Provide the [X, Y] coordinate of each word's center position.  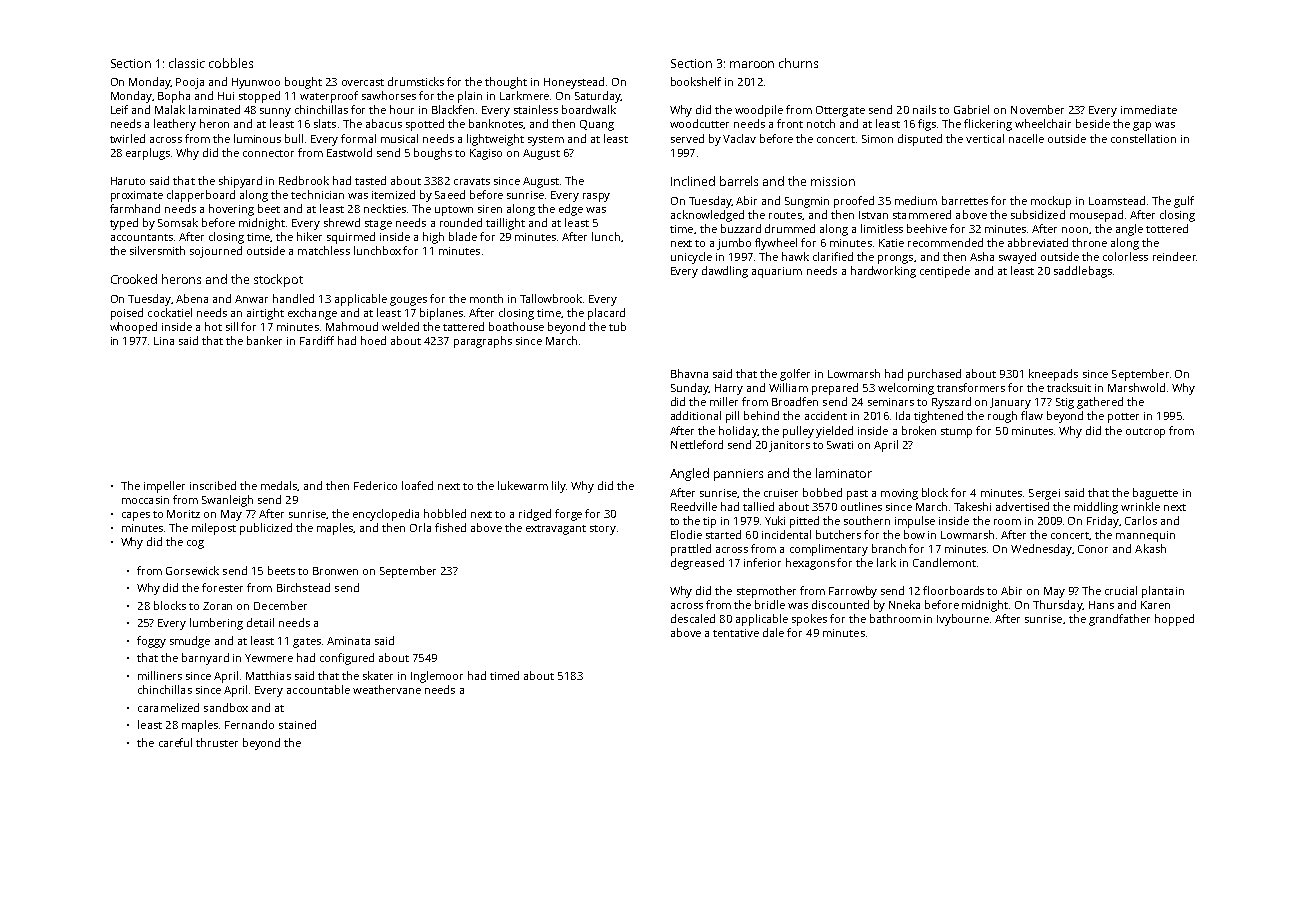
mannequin [1145, 536]
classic [187, 63]
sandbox [226, 707]
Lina [164, 341]
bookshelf [696, 81]
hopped [1174, 620]
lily [559, 487]
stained [297, 724]
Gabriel [971, 109]
